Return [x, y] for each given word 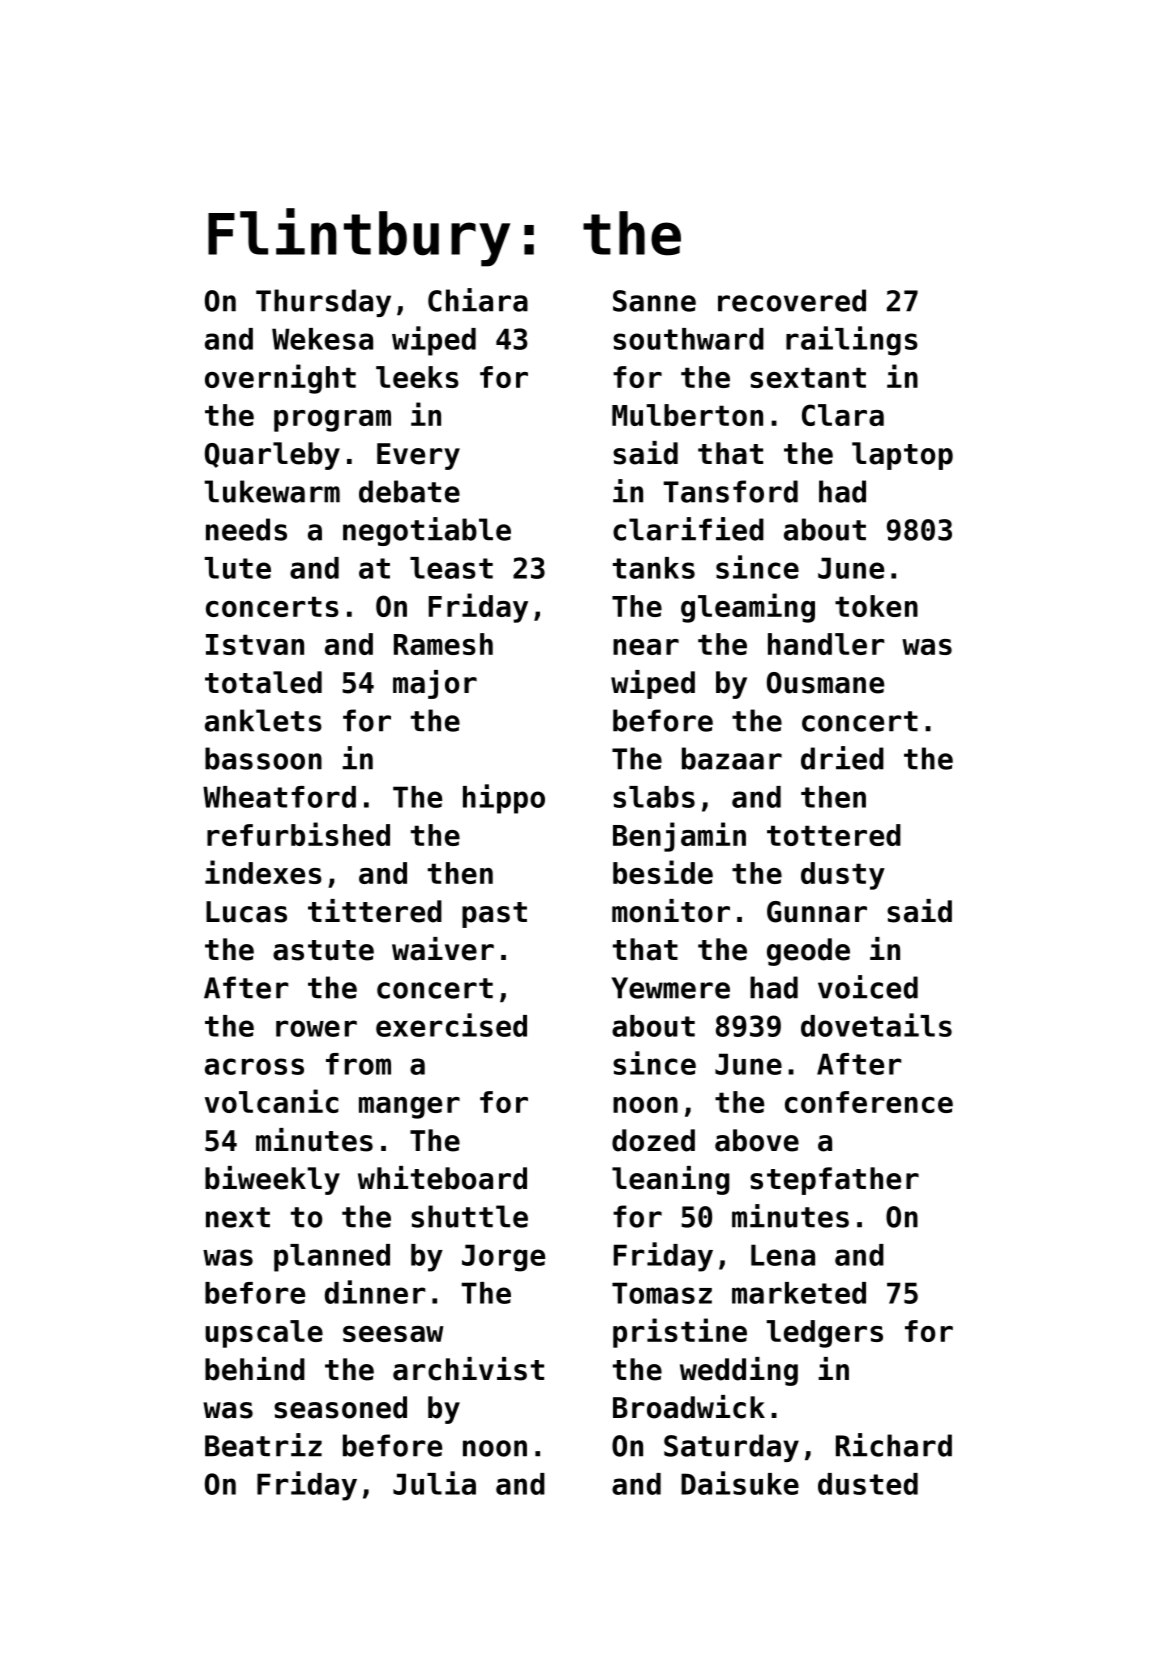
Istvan [255, 644]
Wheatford [279, 797]
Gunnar [817, 912]
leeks [417, 377]
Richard [894, 1445]
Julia [434, 1483]
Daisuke [740, 1483]
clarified [688, 529]
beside [663, 872]
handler [826, 644]
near [646, 647]
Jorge [503, 1258]
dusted [868, 1484]
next [238, 1217]
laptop [902, 456]
